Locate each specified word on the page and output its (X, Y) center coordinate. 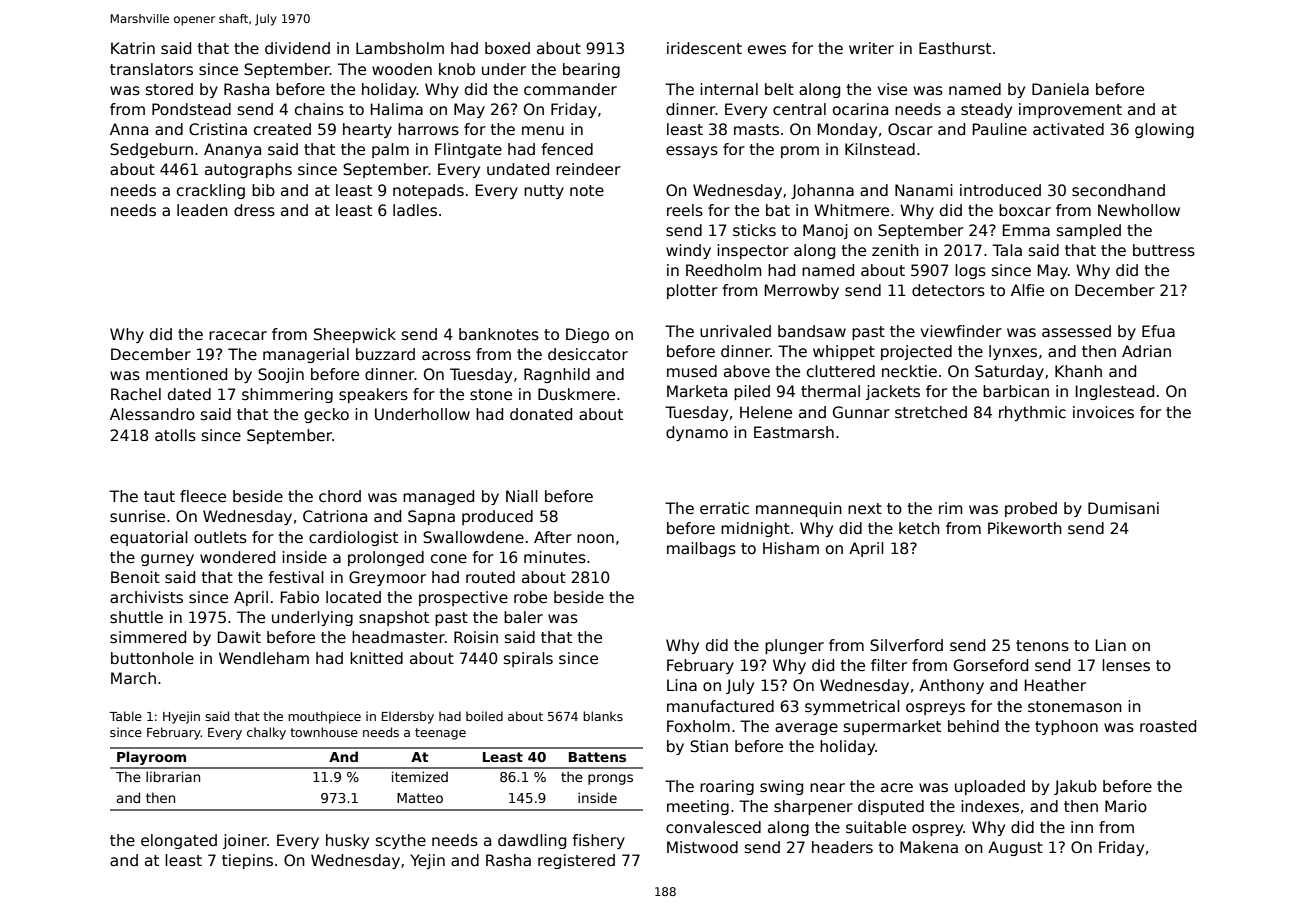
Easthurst (955, 48)
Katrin (133, 48)
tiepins (247, 861)
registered (576, 861)
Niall (522, 496)
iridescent (704, 48)
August (1015, 848)
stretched (931, 412)
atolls (175, 435)
